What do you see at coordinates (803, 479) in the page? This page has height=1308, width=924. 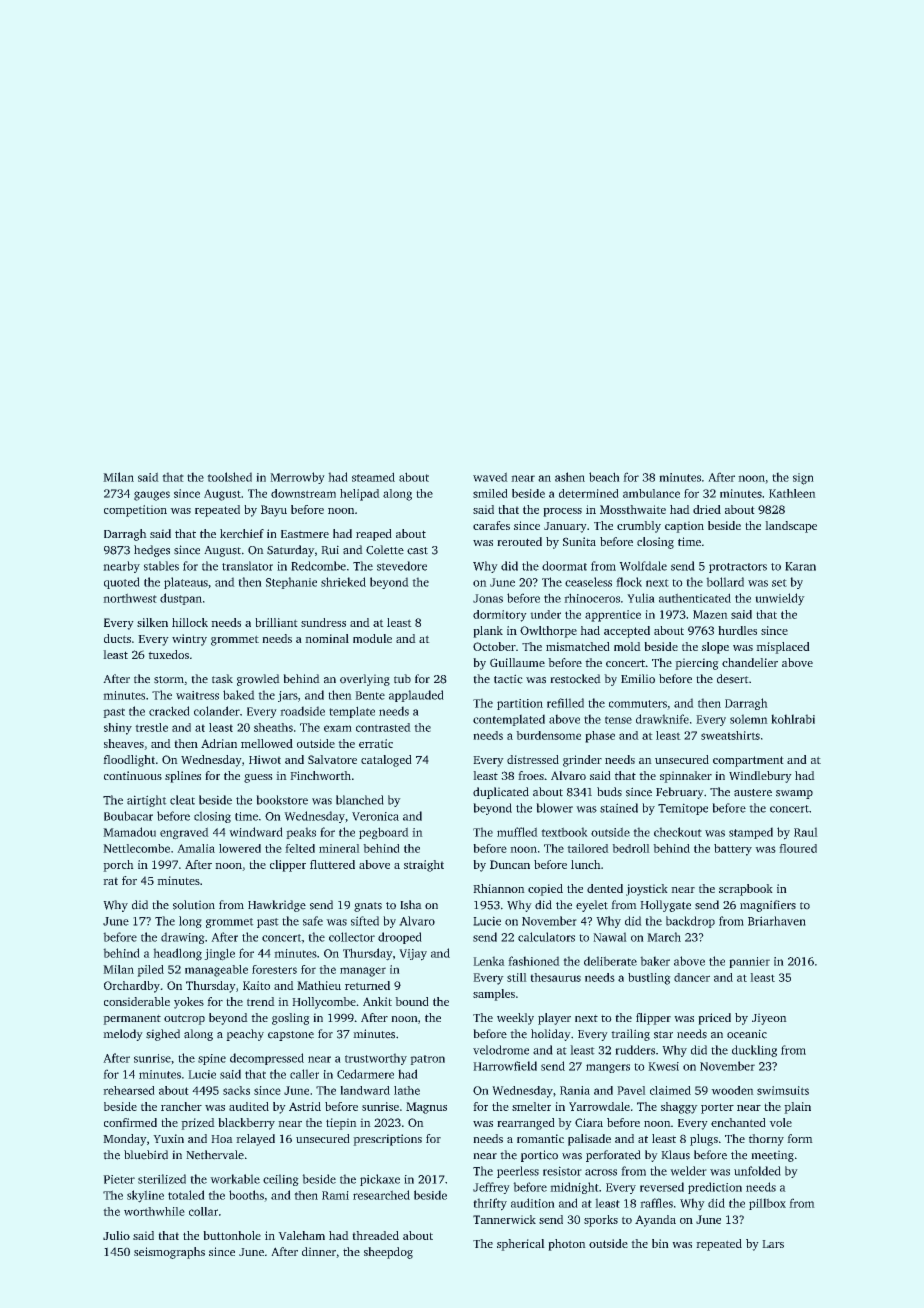 I see `sign` at bounding box center [803, 479].
